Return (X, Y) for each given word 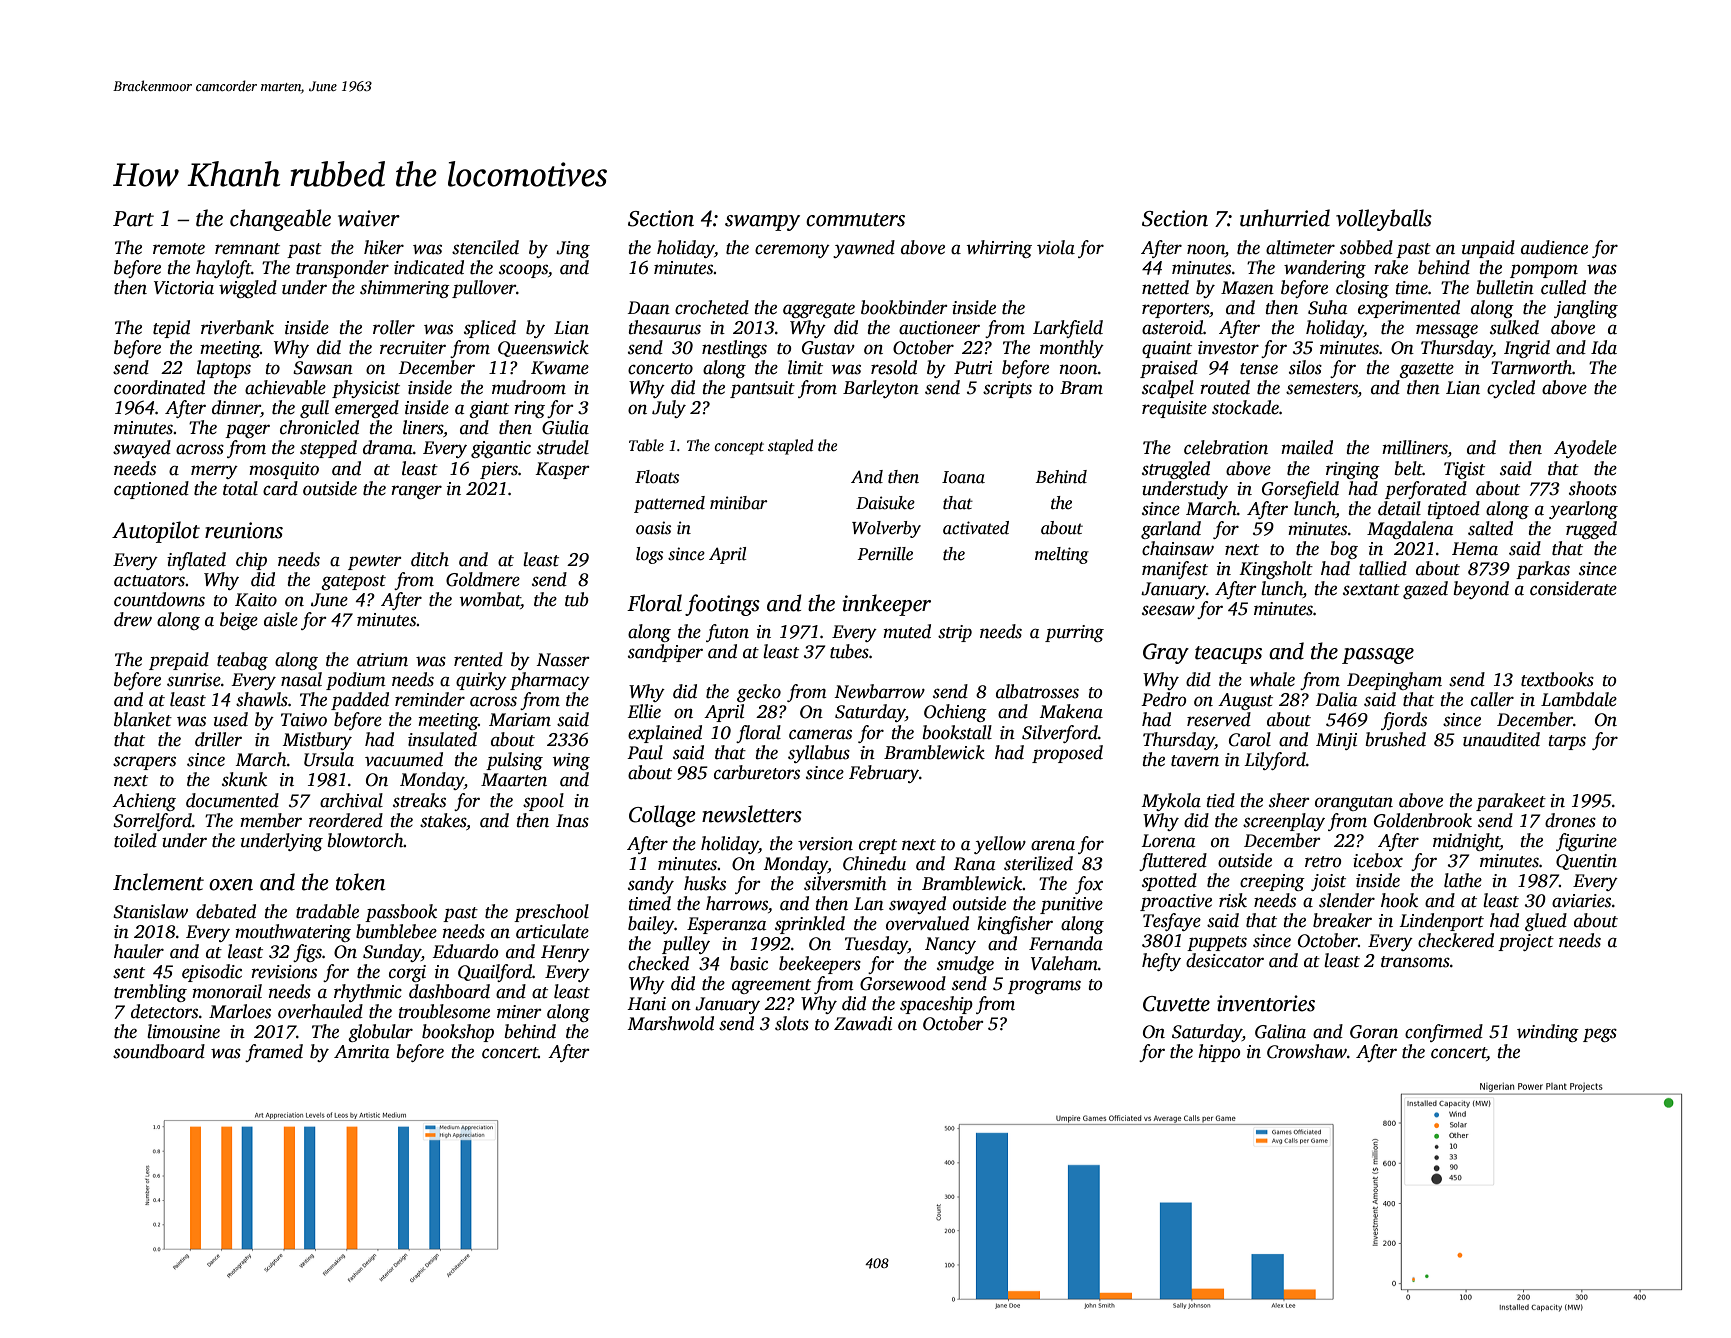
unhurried (1285, 218)
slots (792, 1023)
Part (133, 219)
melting (1062, 555)
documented (232, 800)
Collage (662, 816)
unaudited (1501, 739)
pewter (374, 562)
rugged (1591, 530)
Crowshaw (1307, 1051)
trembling (150, 993)
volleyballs (1384, 220)
